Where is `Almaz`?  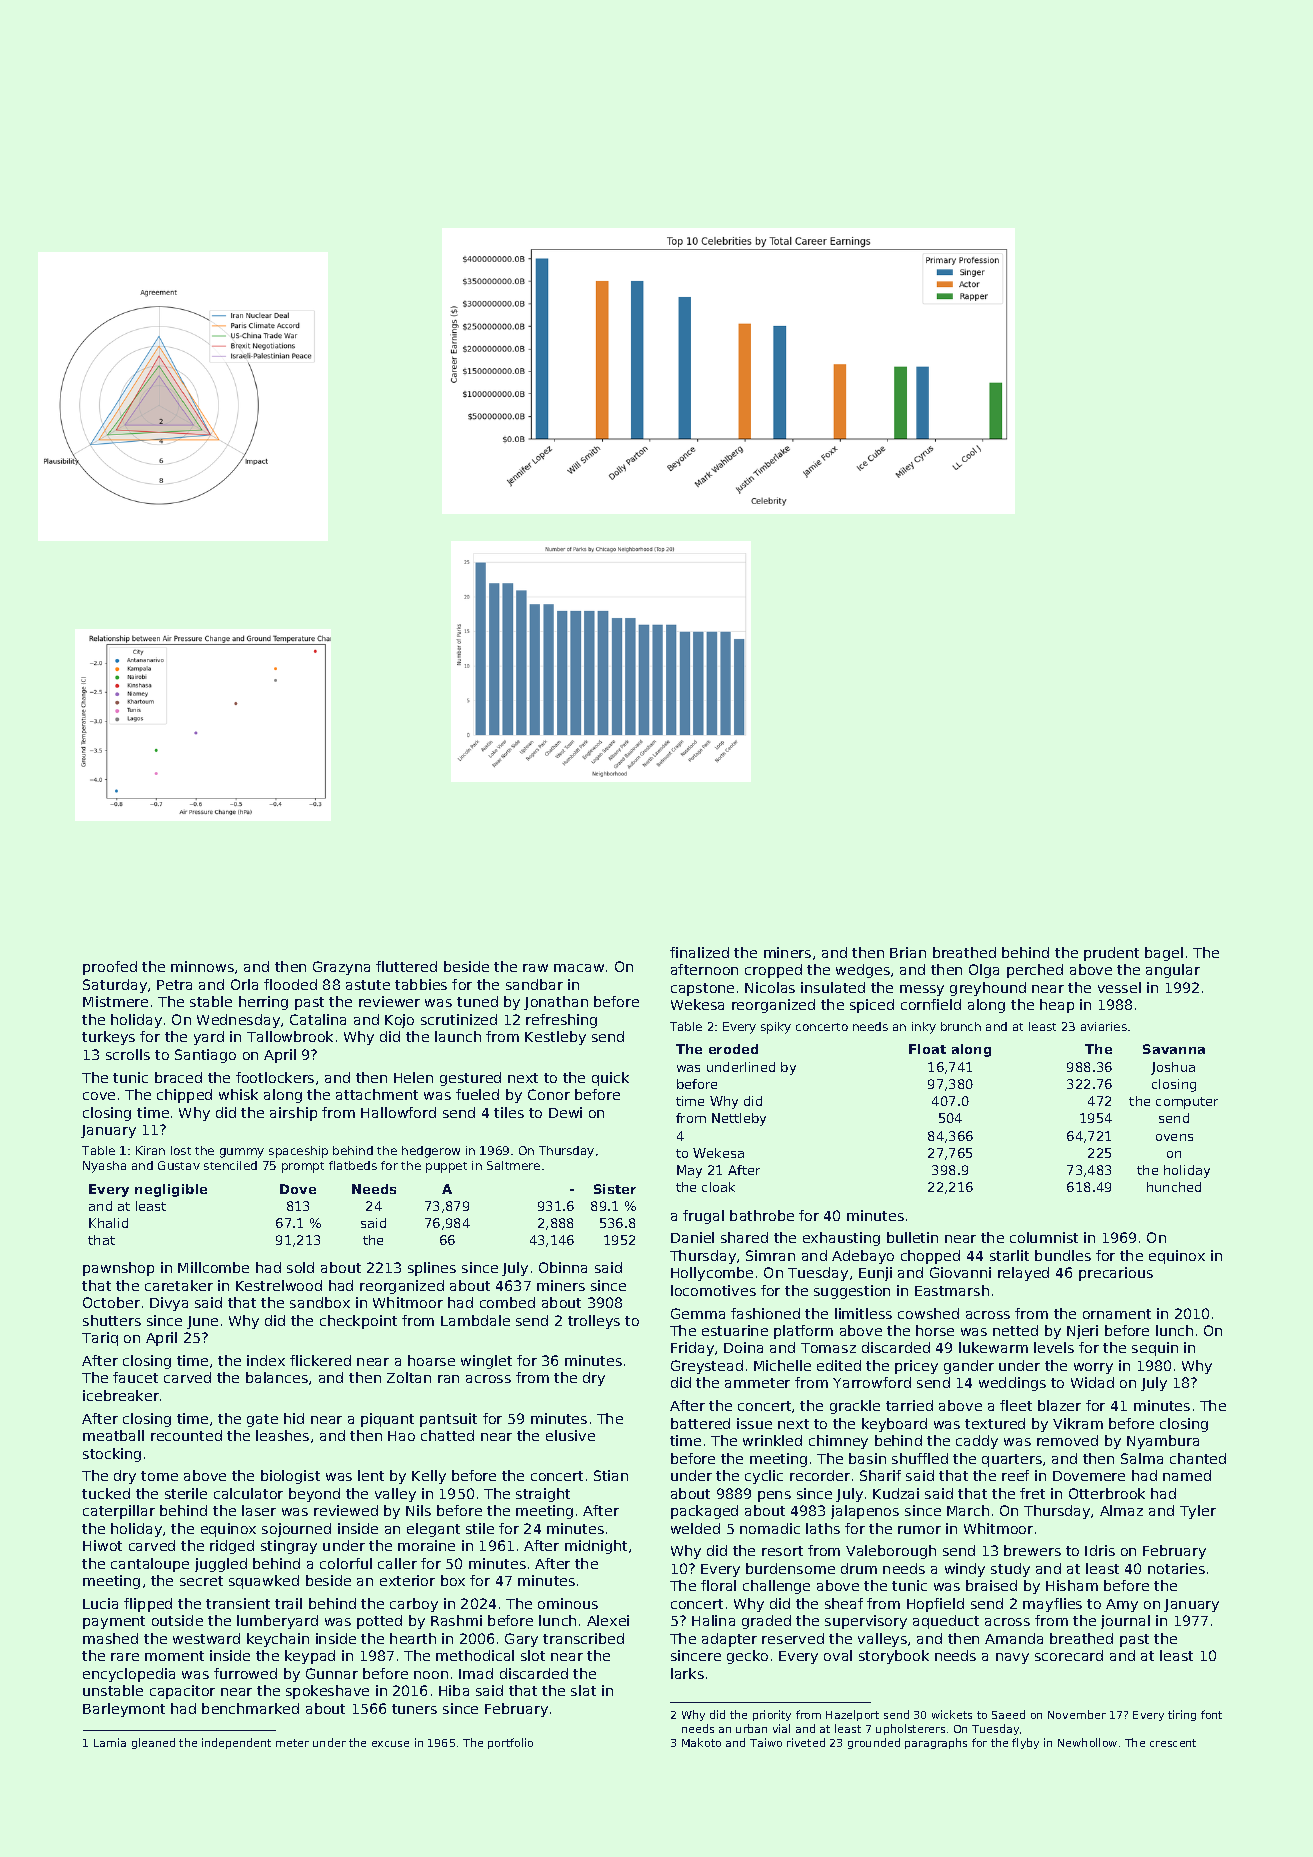
Almaz is located at coordinates (1121, 1510).
